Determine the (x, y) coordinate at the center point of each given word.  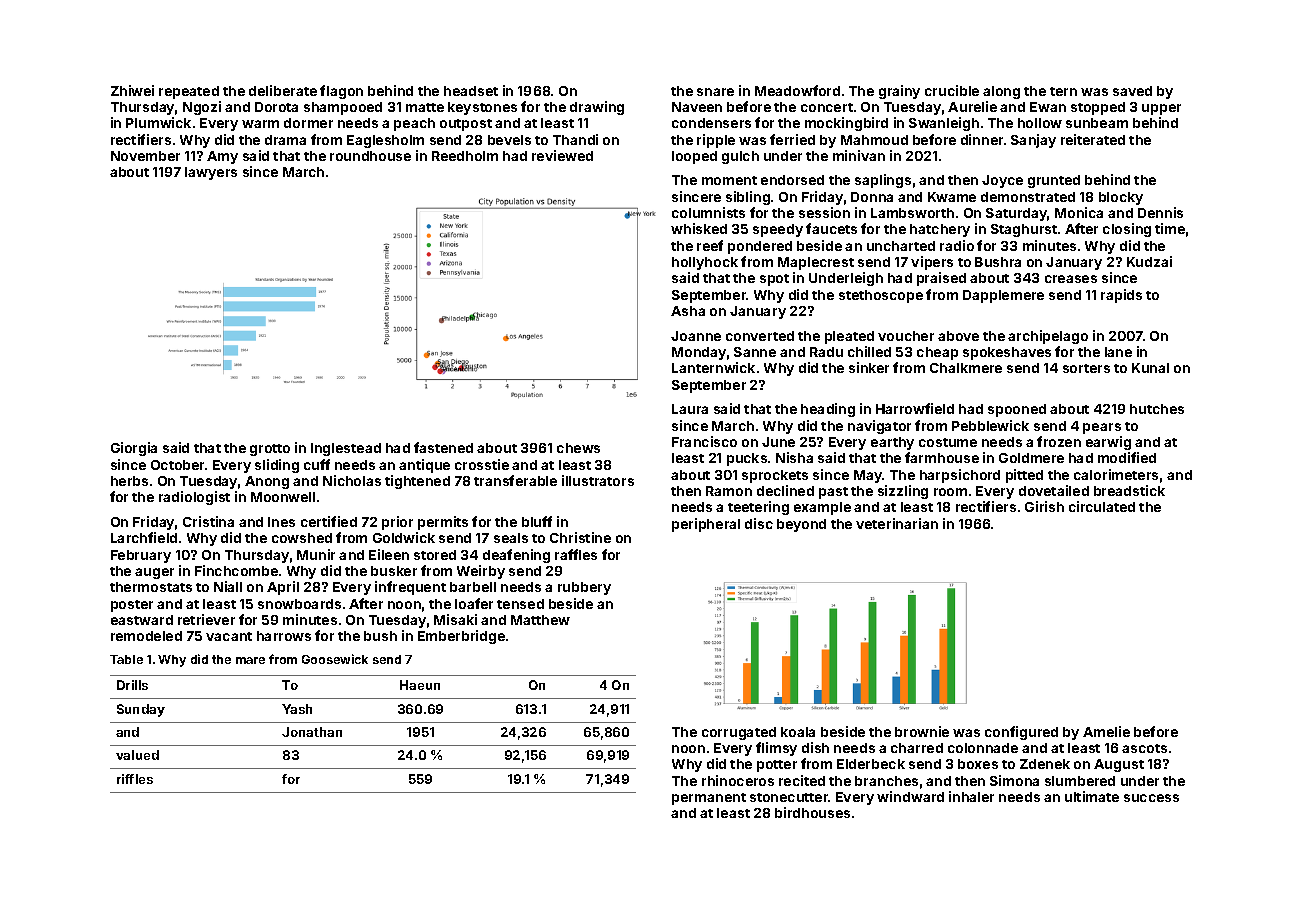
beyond (801, 525)
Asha (688, 311)
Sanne (755, 352)
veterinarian (897, 523)
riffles (135, 779)
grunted (1054, 181)
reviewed (562, 155)
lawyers (211, 173)
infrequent (410, 588)
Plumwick (158, 122)
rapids (1121, 296)
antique (424, 466)
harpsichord (960, 476)
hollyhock (705, 263)
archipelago (1048, 337)
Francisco (704, 441)
